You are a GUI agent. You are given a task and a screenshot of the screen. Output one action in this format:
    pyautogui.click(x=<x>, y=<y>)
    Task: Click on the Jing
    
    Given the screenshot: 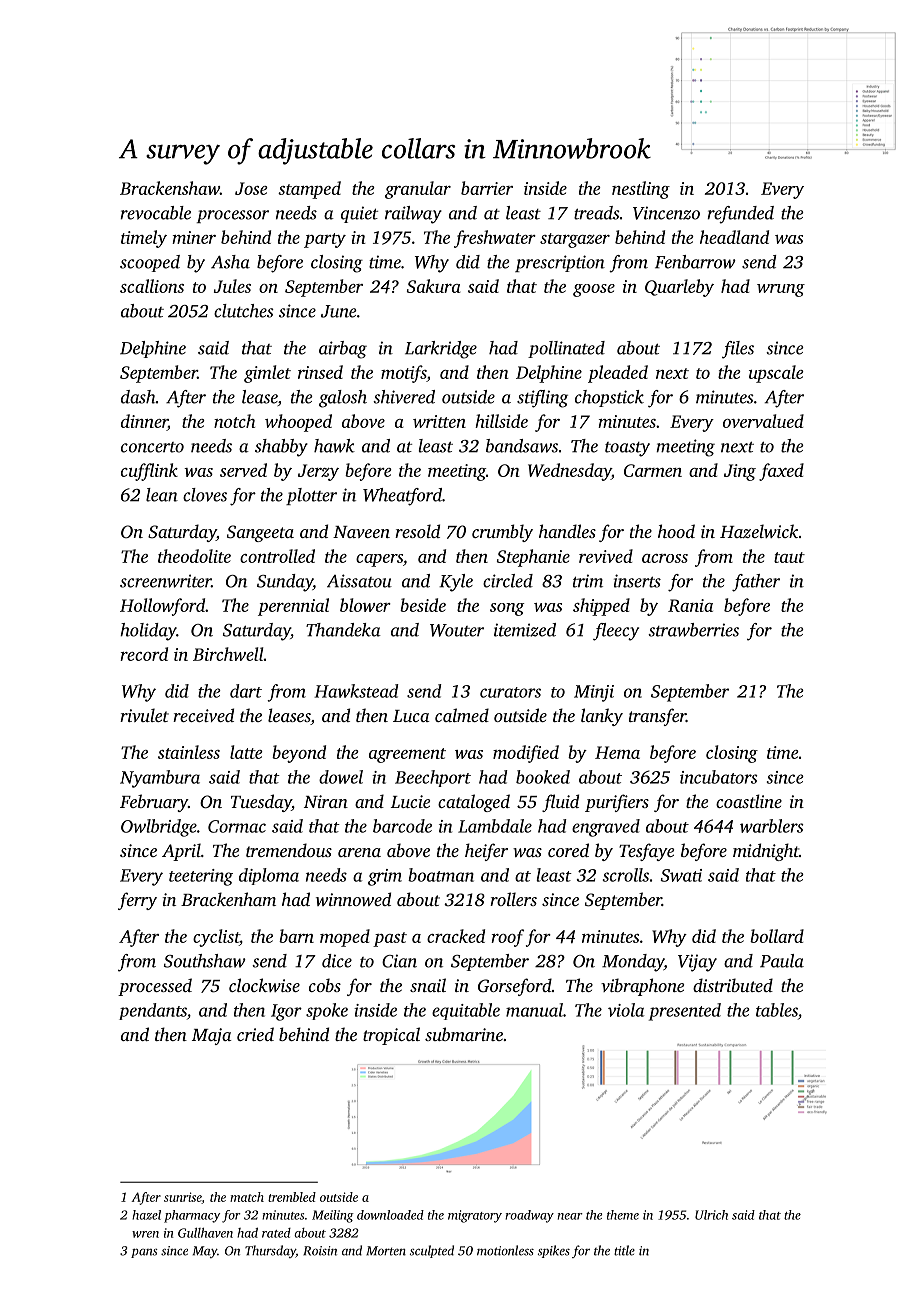 What is the action you would take?
    pyautogui.click(x=740, y=472)
